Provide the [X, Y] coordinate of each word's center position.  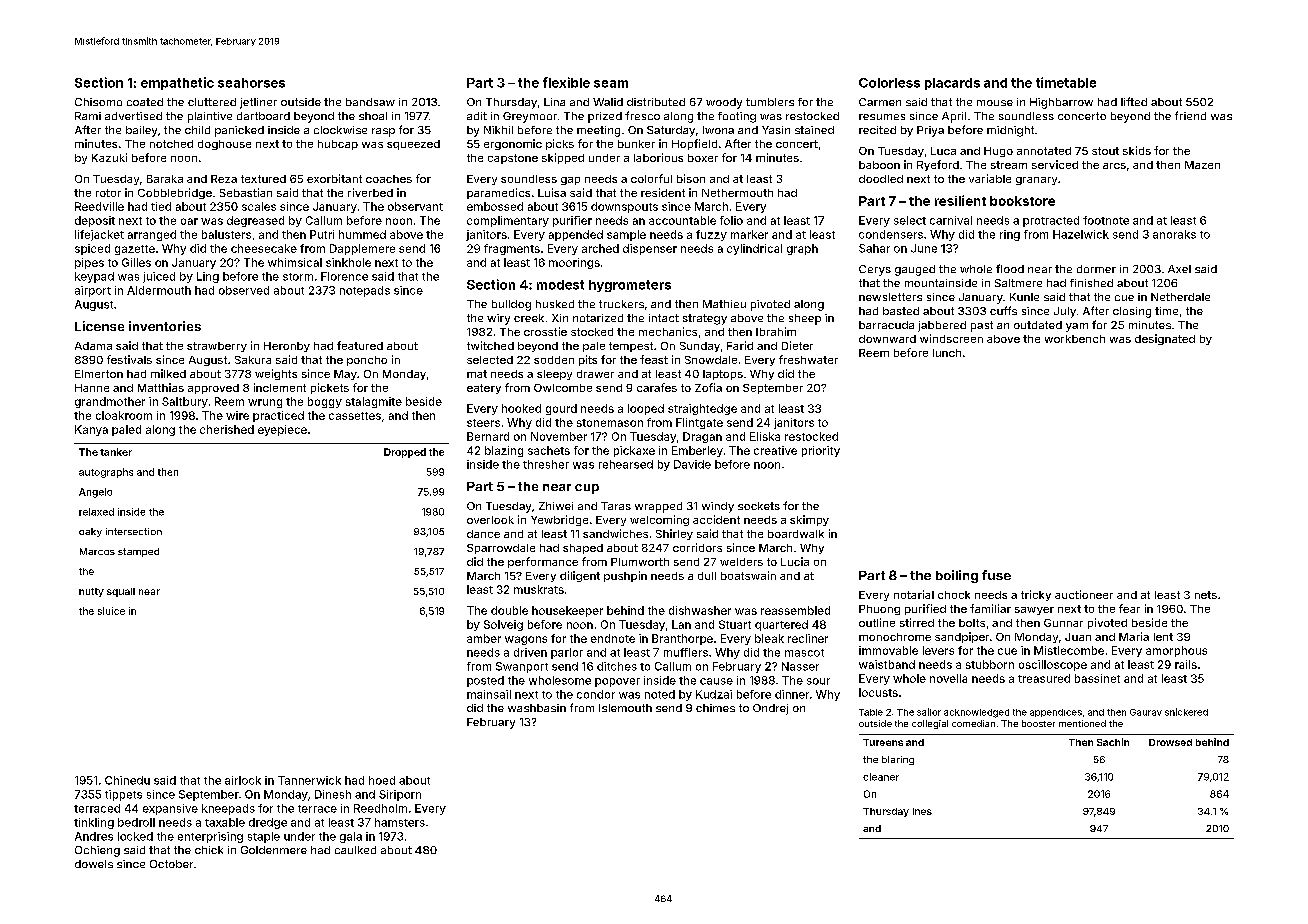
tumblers [770, 102]
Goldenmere [274, 850]
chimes [715, 708]
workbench [1075, 339]
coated [145, 102]
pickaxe [634, 451]
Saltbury [185, 402]
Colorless [889, 83]
